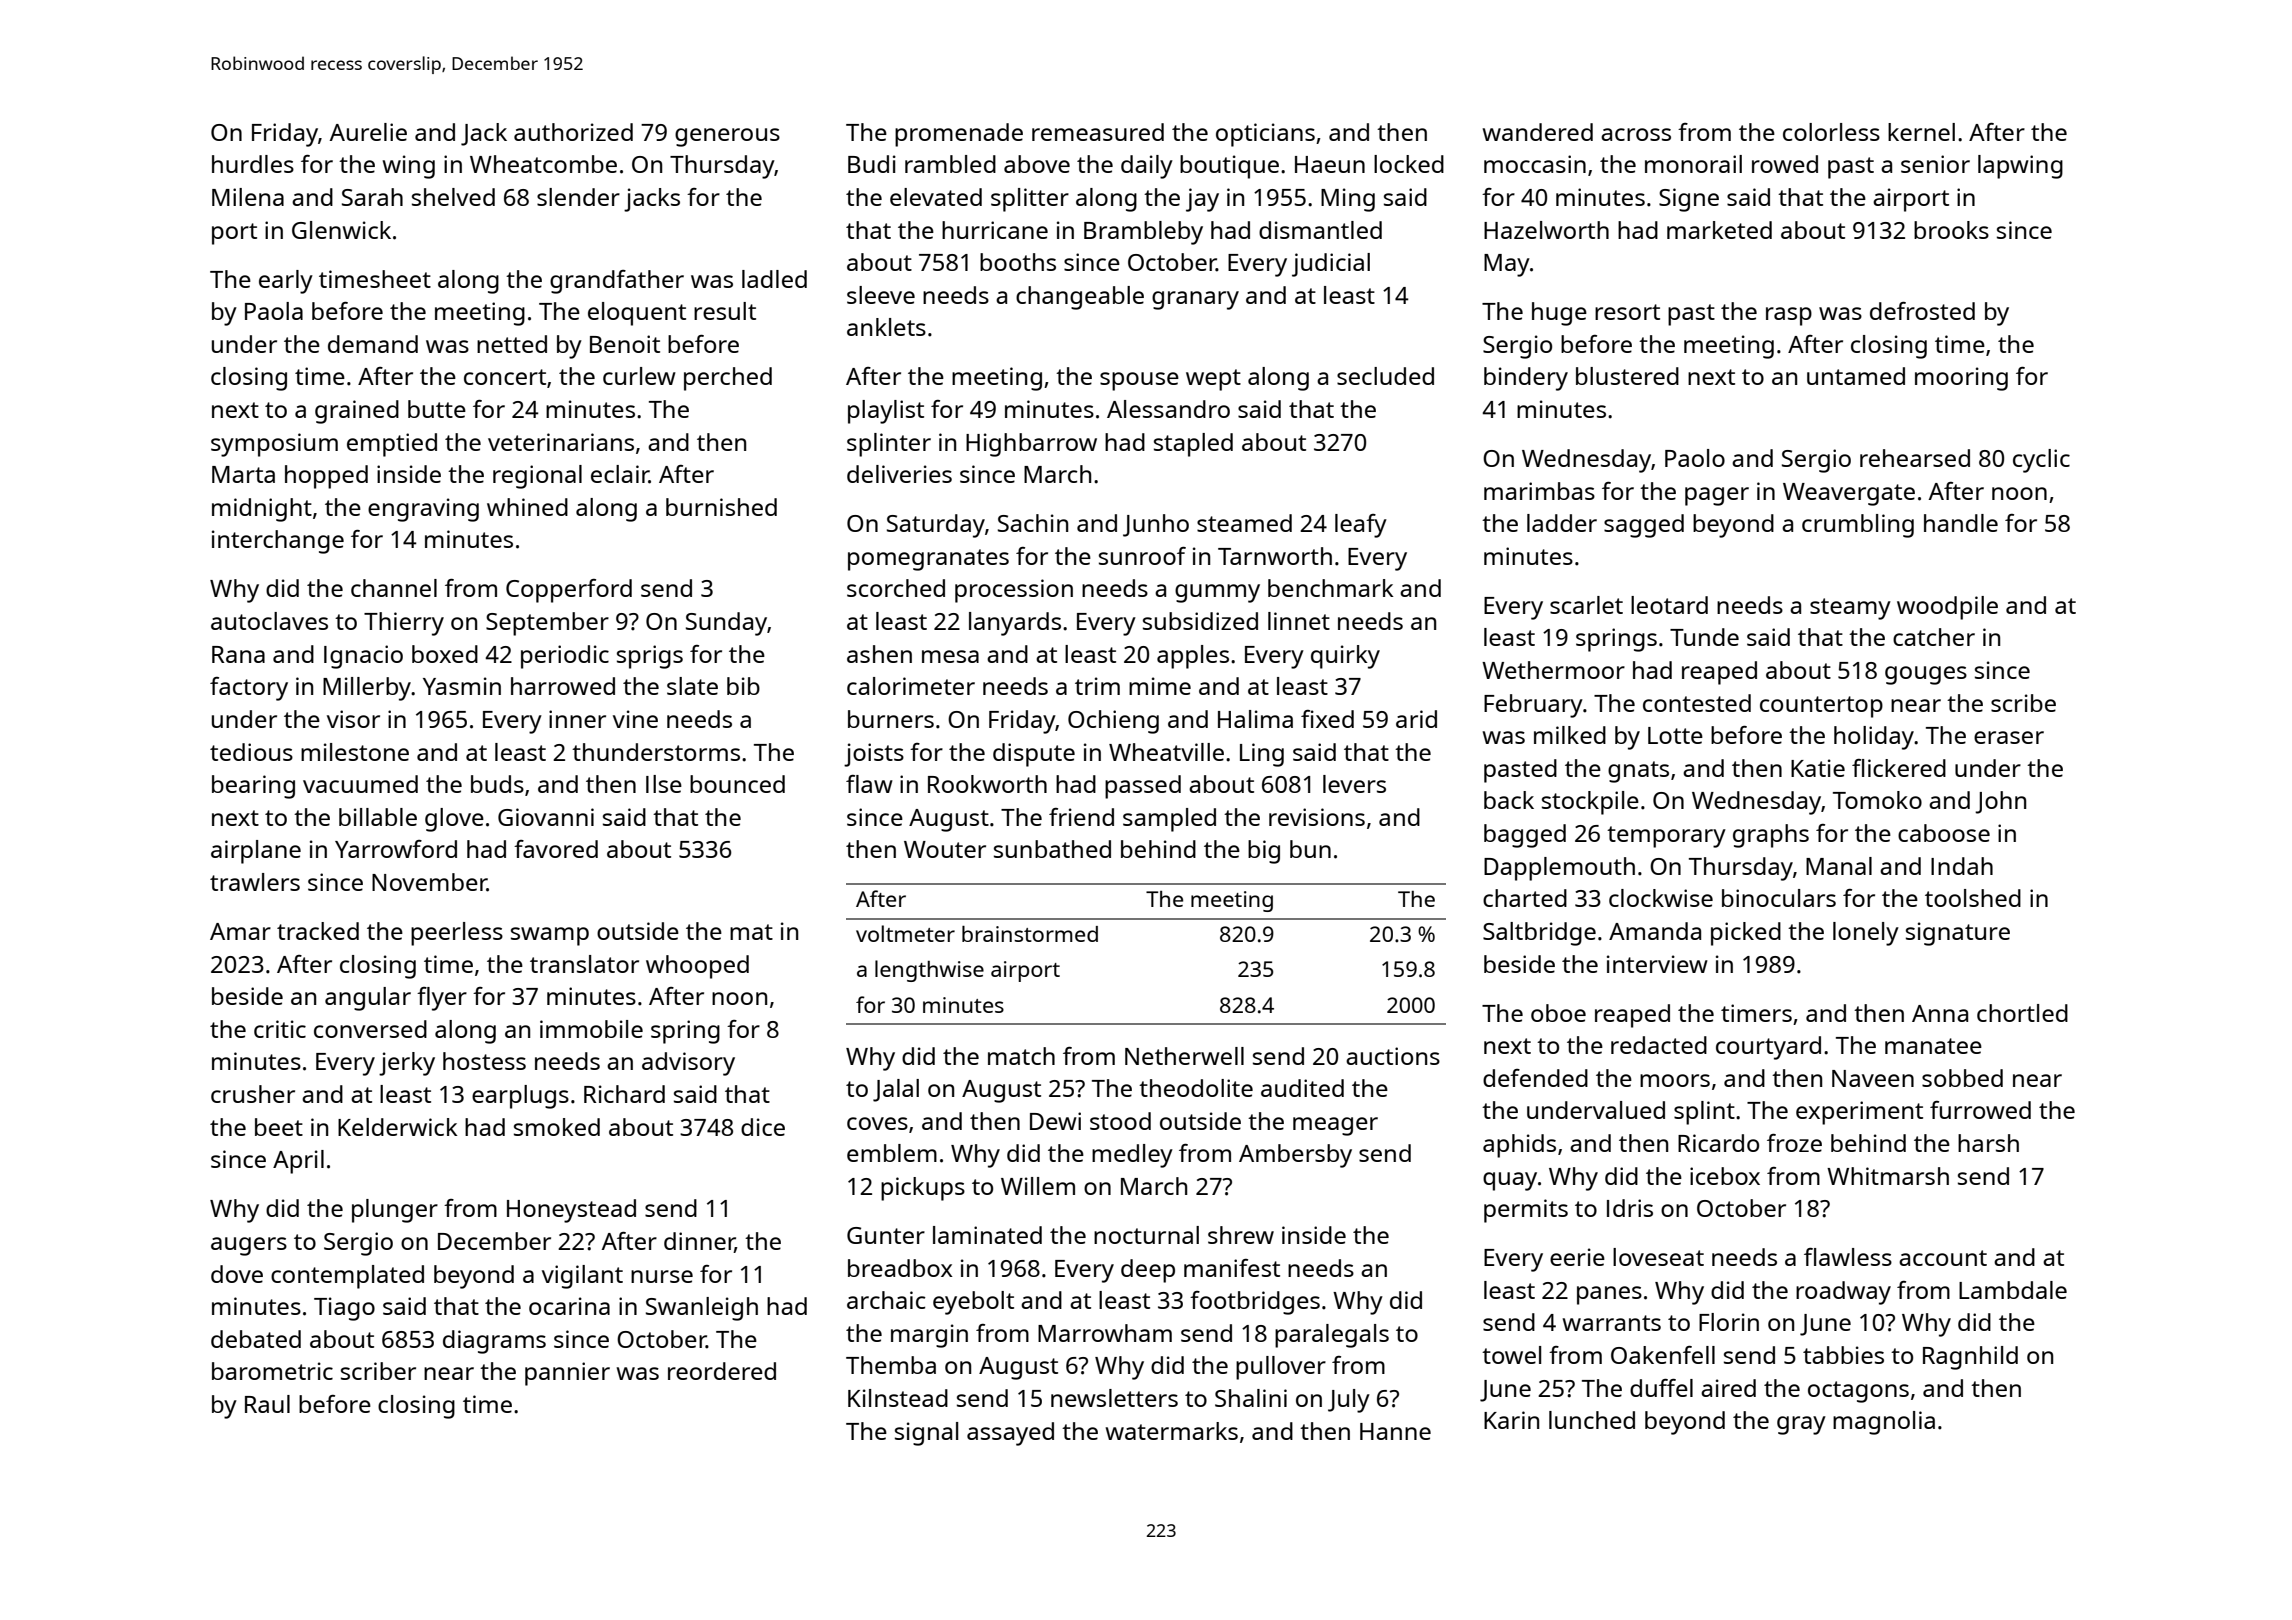 The width and height of the screenshot is (2292, 1620). I want to click on Indah, so click(1962, 866).
